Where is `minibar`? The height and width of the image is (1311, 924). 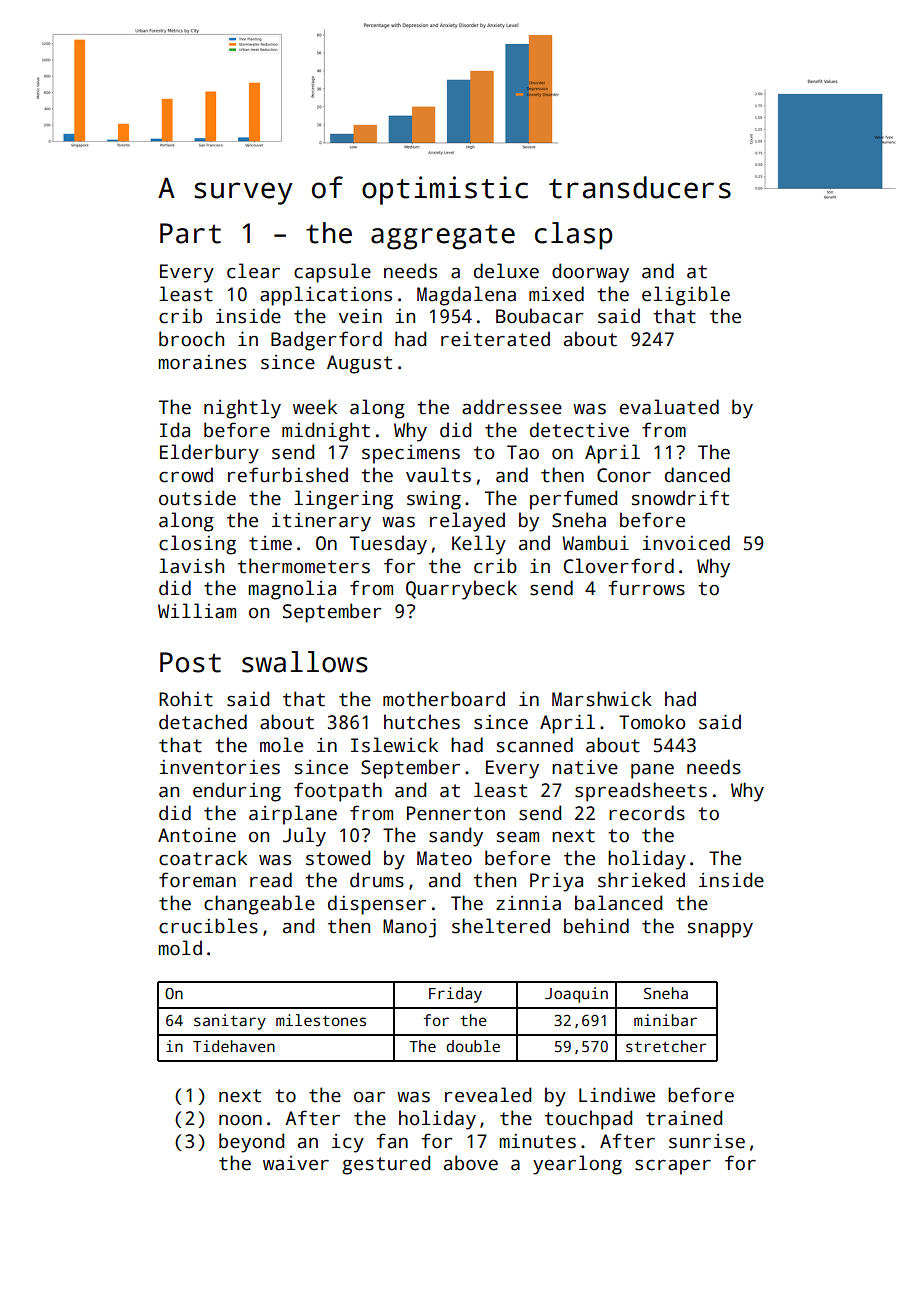
minibar is located at coordinates (665, 1020).
